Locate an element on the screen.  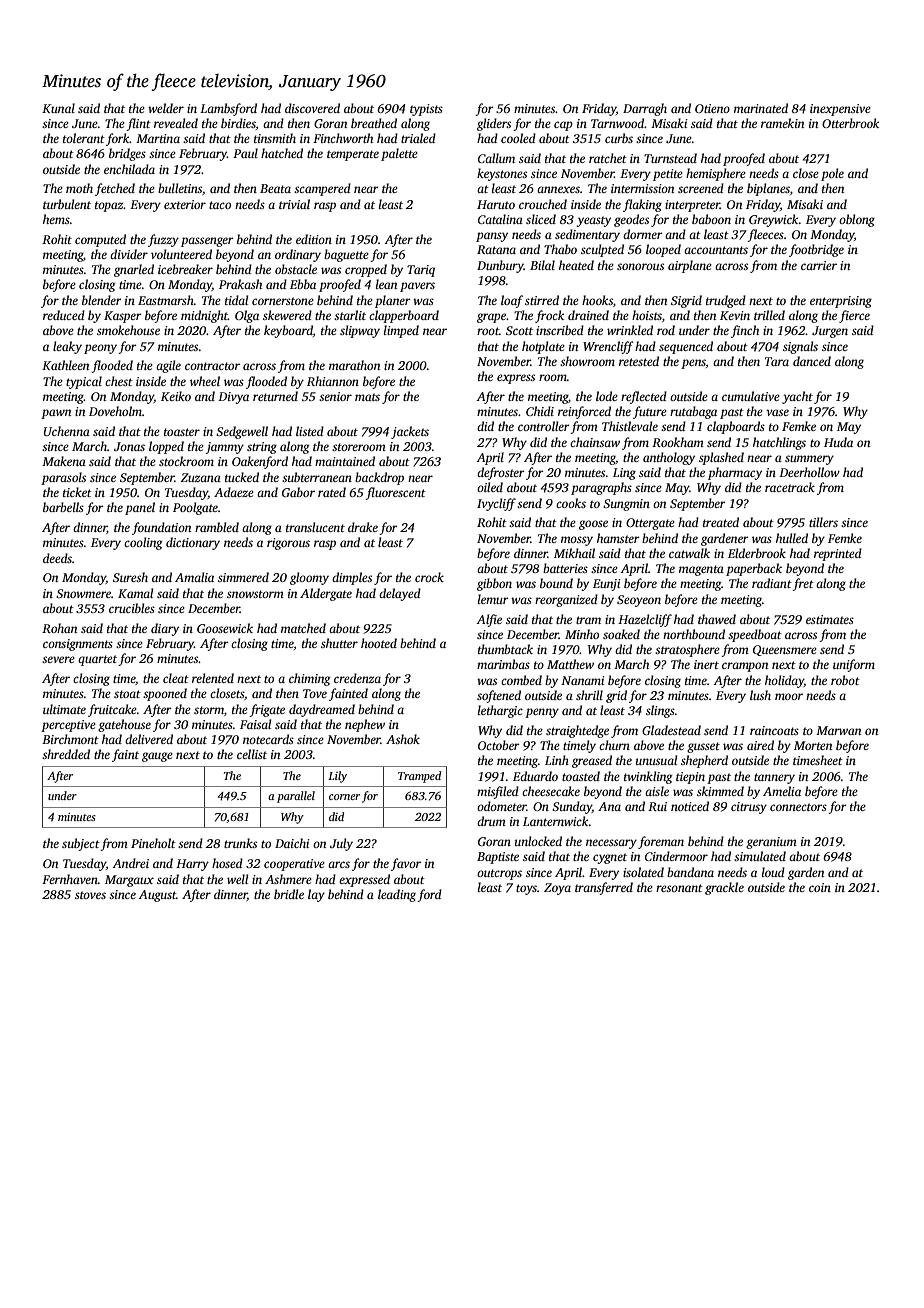
trunks is located at coordinates (240, 843).
